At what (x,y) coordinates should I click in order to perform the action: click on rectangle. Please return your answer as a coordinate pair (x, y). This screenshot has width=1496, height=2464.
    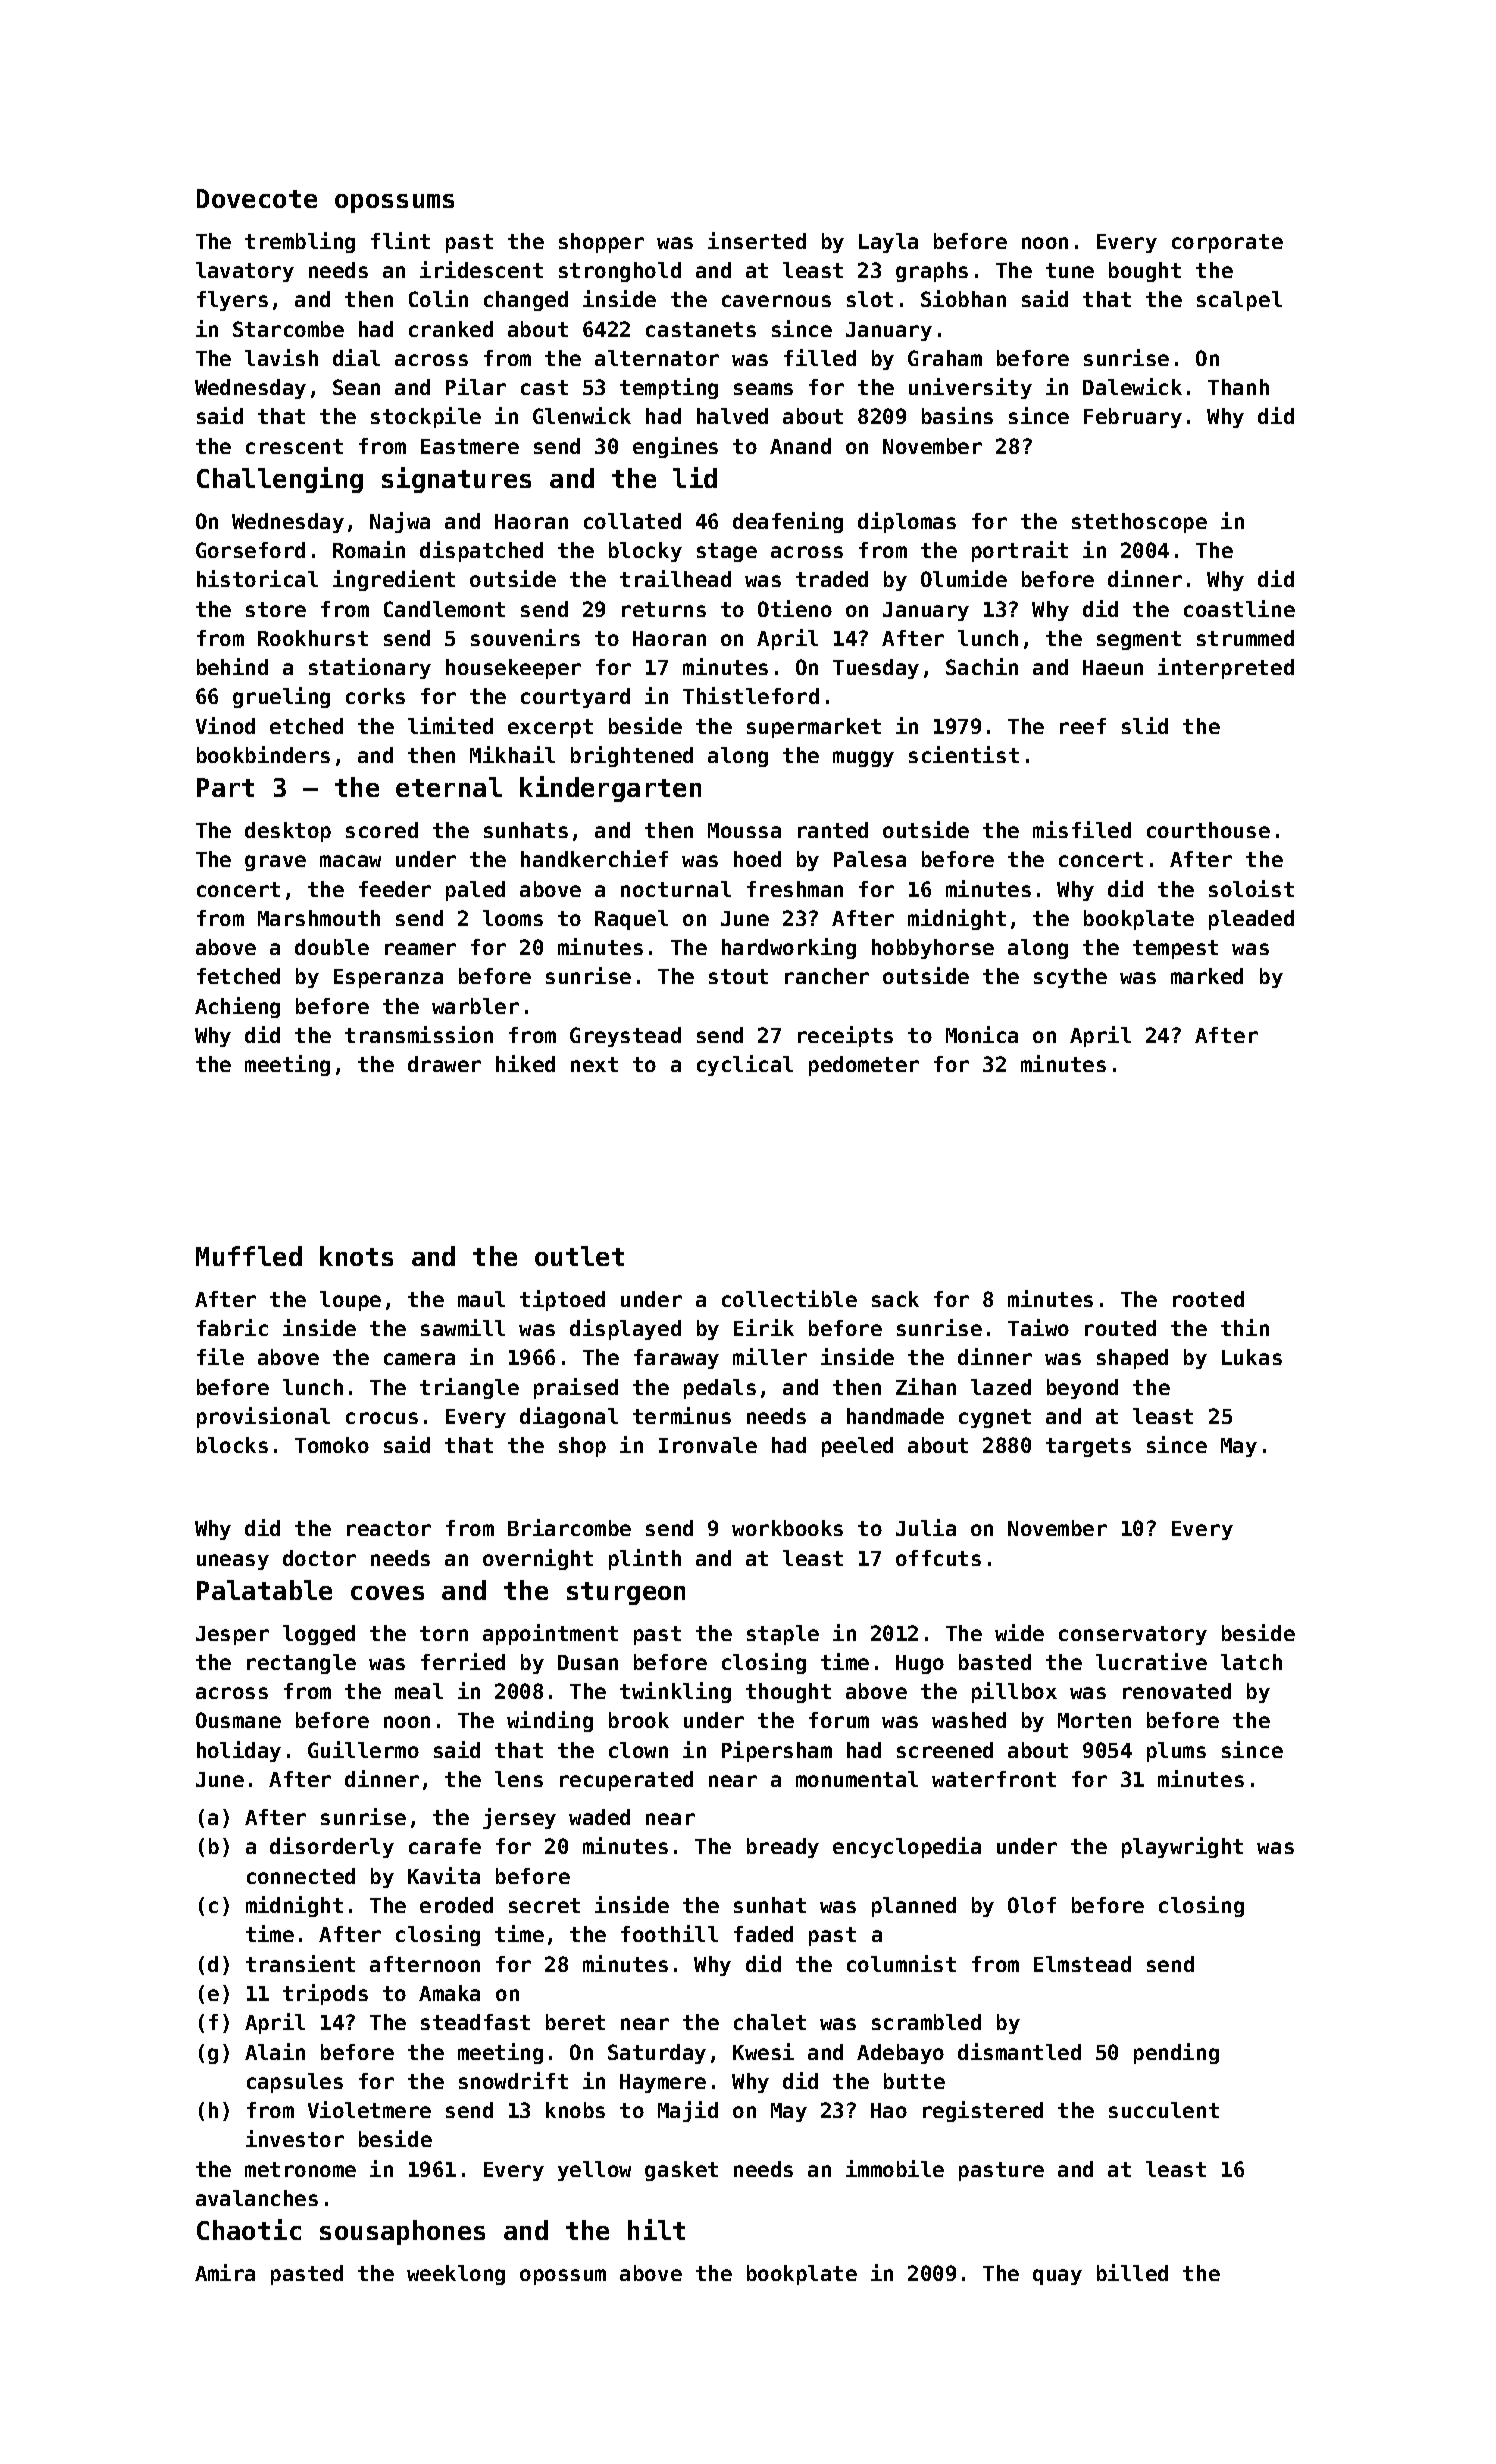
    Looking at the image, I should click on (301, 1664).
